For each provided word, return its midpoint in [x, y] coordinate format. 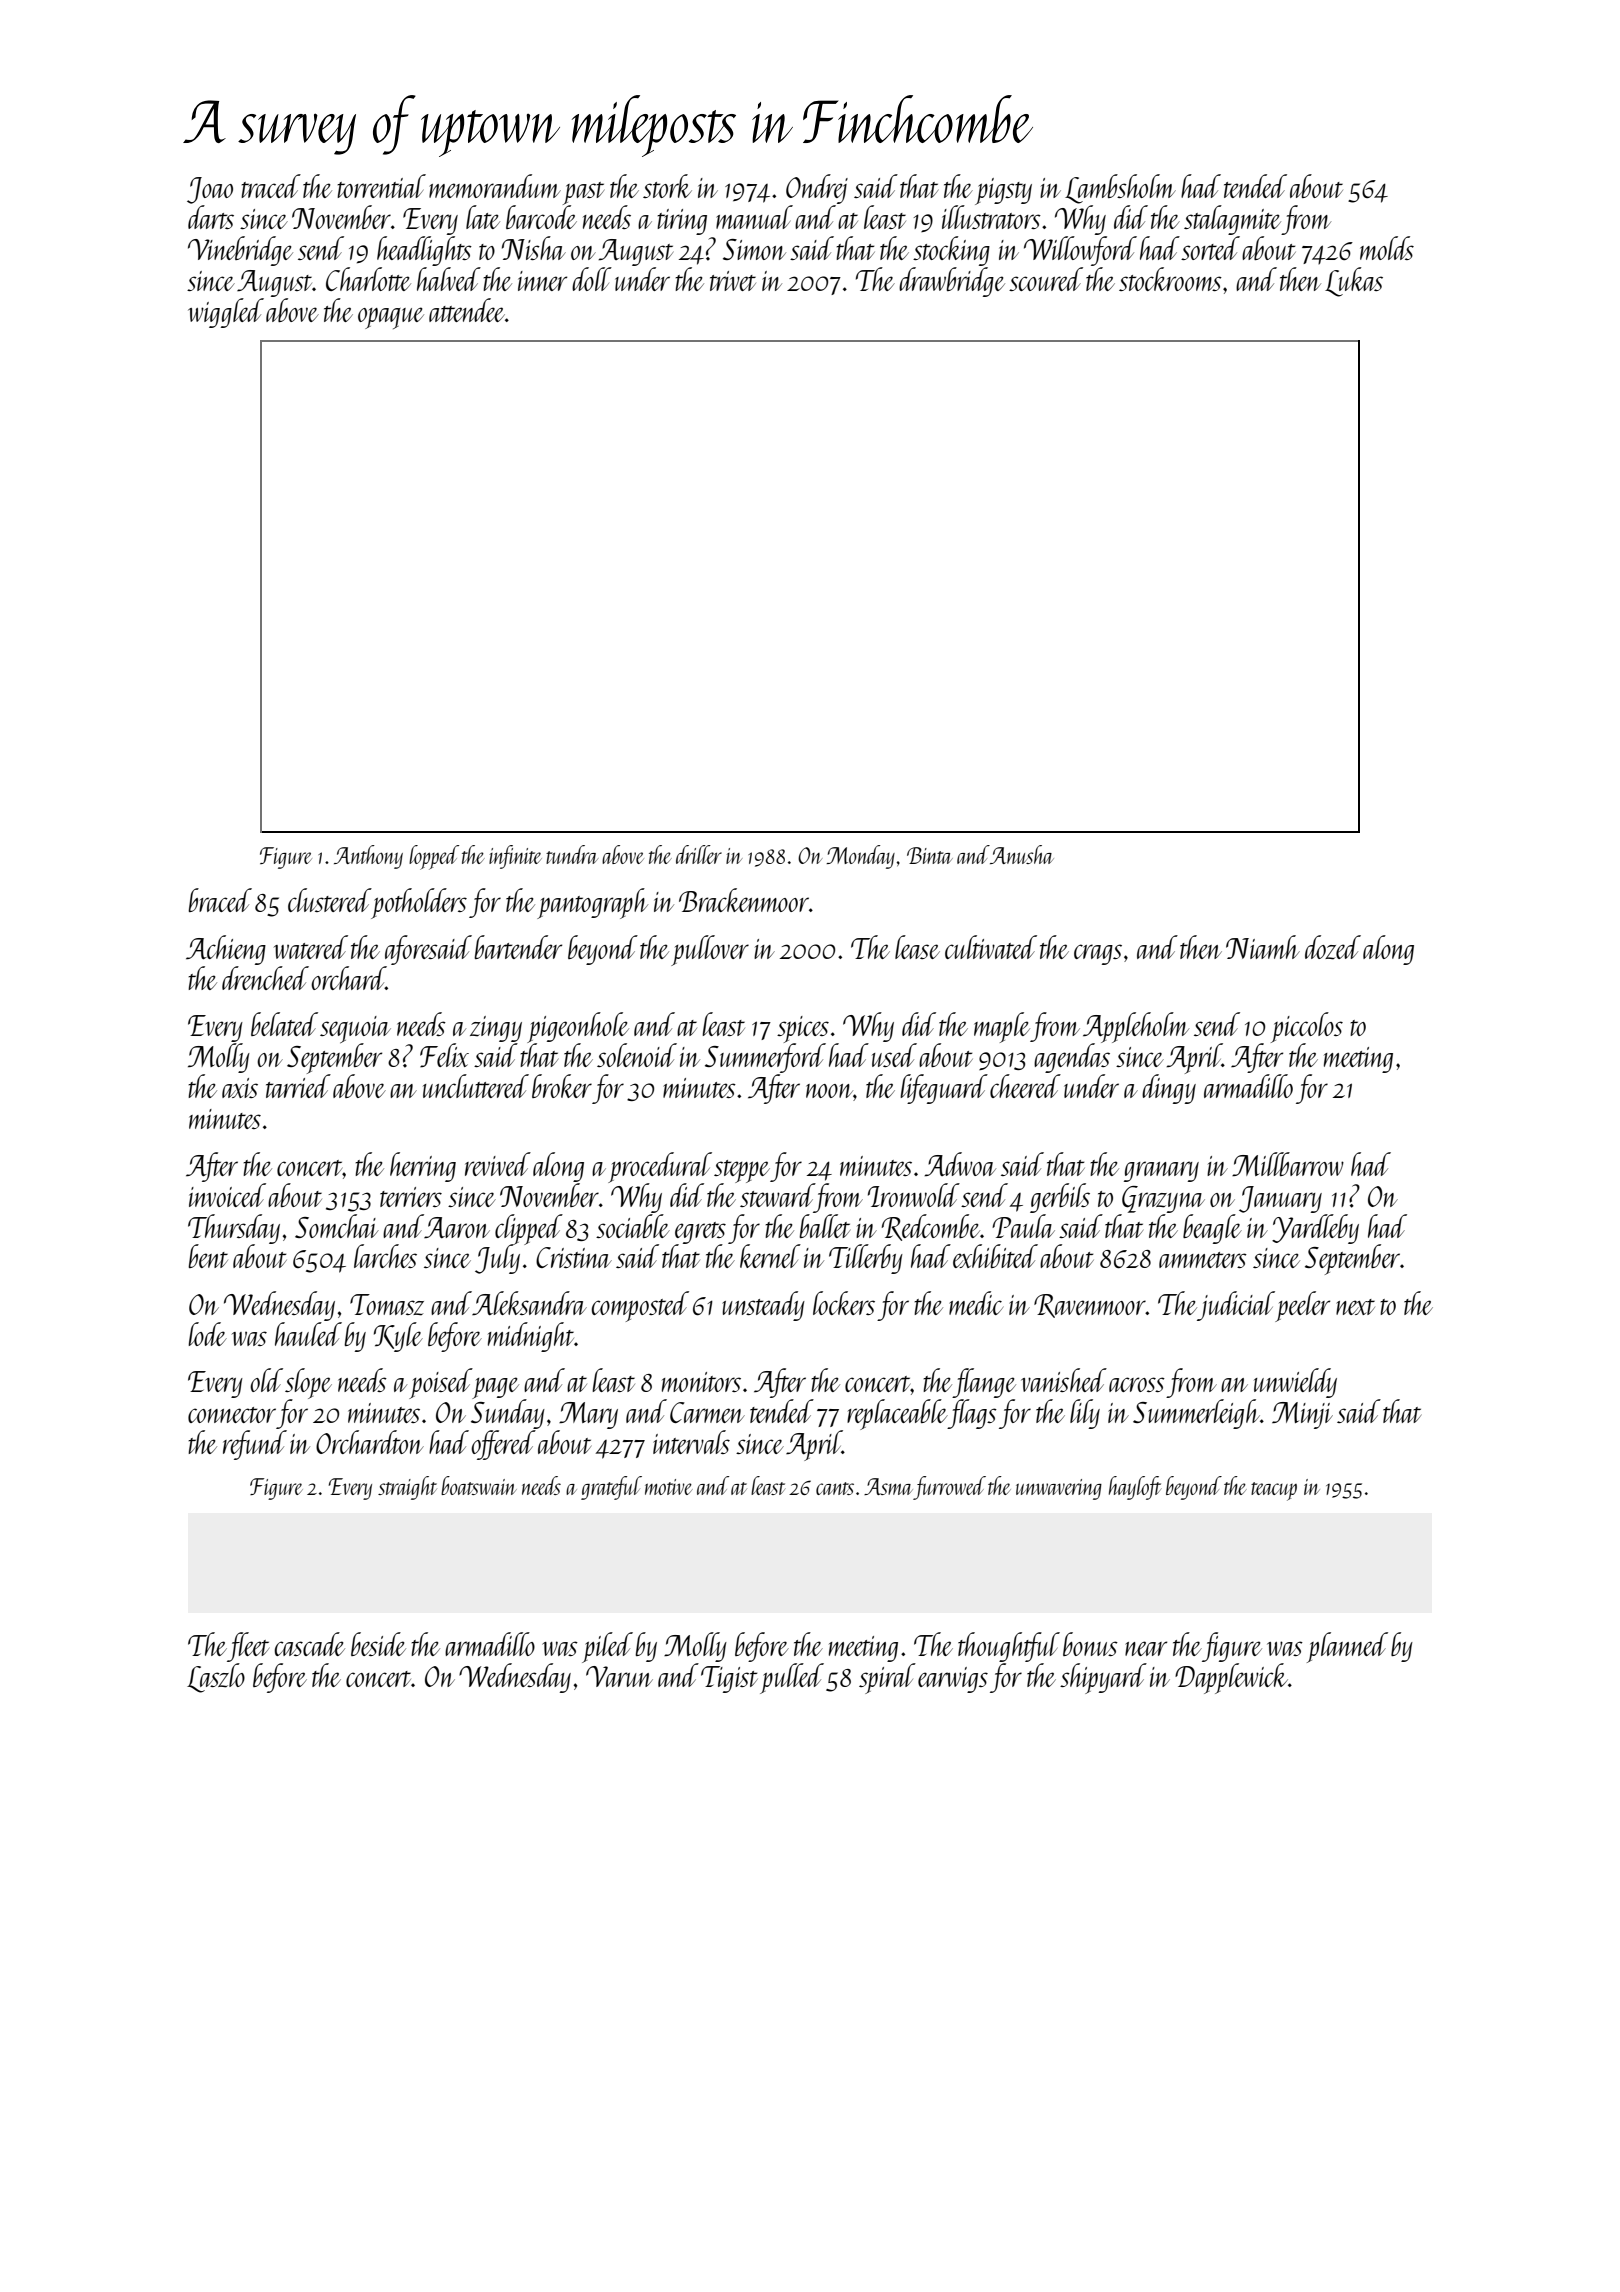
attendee [467, 310]
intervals [691, 1442]
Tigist [729, 1679]
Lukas [1354, 282]
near [1146, 1648]
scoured [1046, 279]
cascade [310, 1644]
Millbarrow [1288, 1164]
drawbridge [952, 282]
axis [240, 1088]
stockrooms [1170, 279]
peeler [1302, 1306]
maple [1002, 1027]
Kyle [398, 1337]
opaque [391, 318]
